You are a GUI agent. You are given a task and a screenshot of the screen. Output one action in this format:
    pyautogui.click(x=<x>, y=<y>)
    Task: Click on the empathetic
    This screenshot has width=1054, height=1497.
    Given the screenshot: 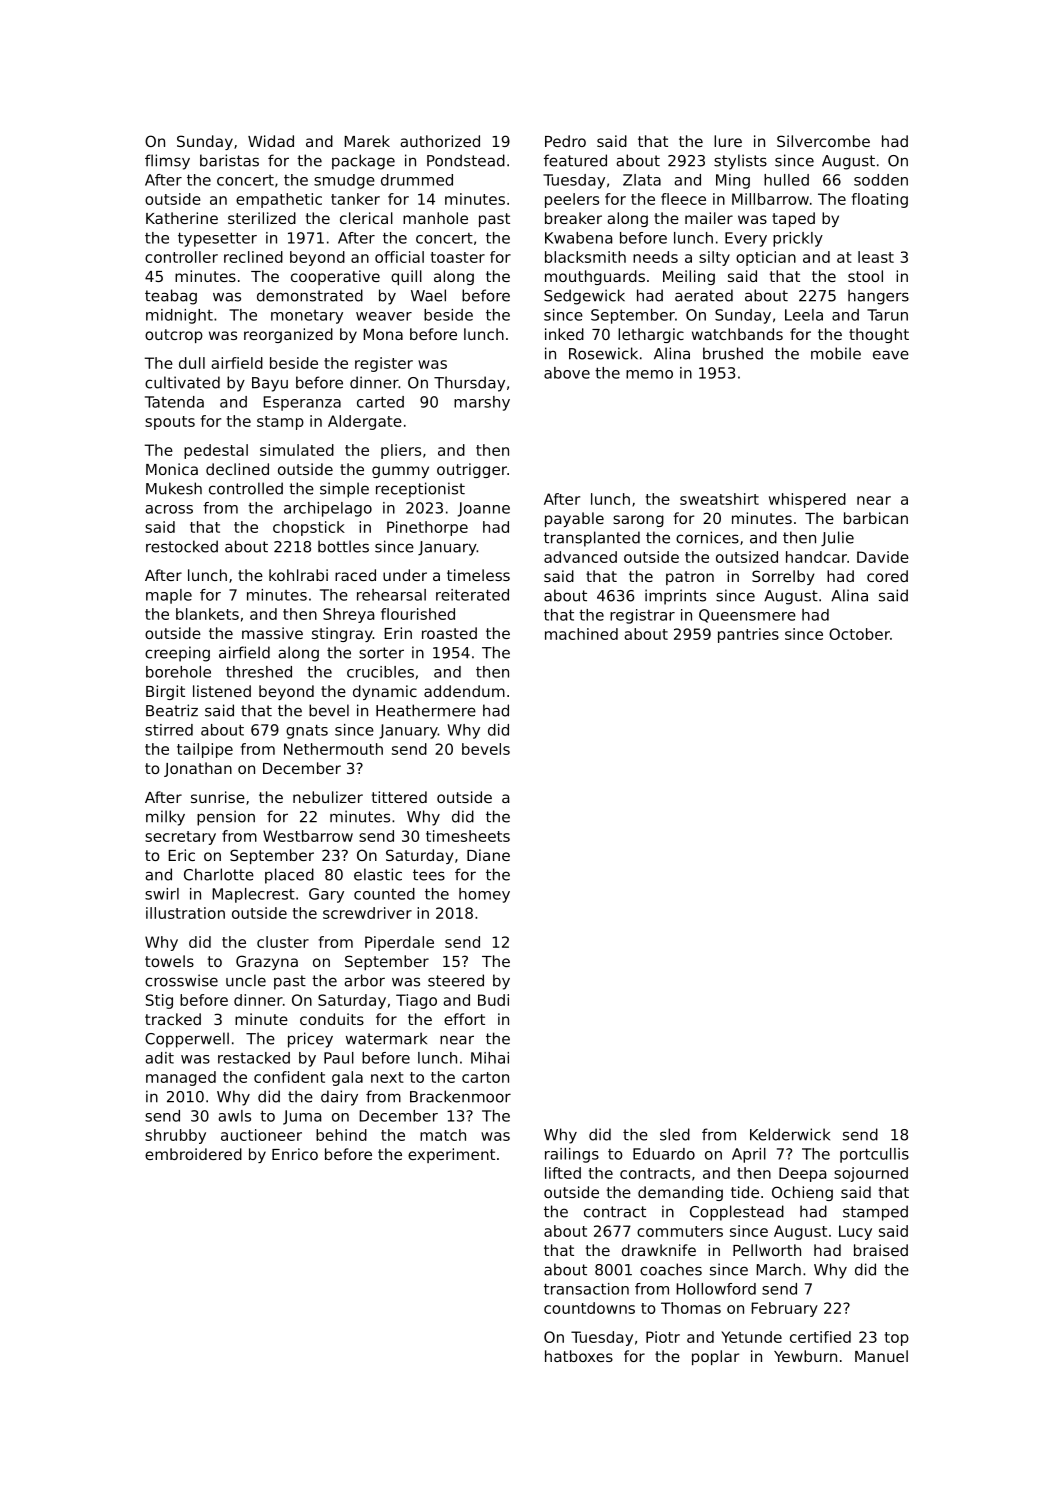 What is the action you would take?
    pyautogui.click(x=279, y=200)
